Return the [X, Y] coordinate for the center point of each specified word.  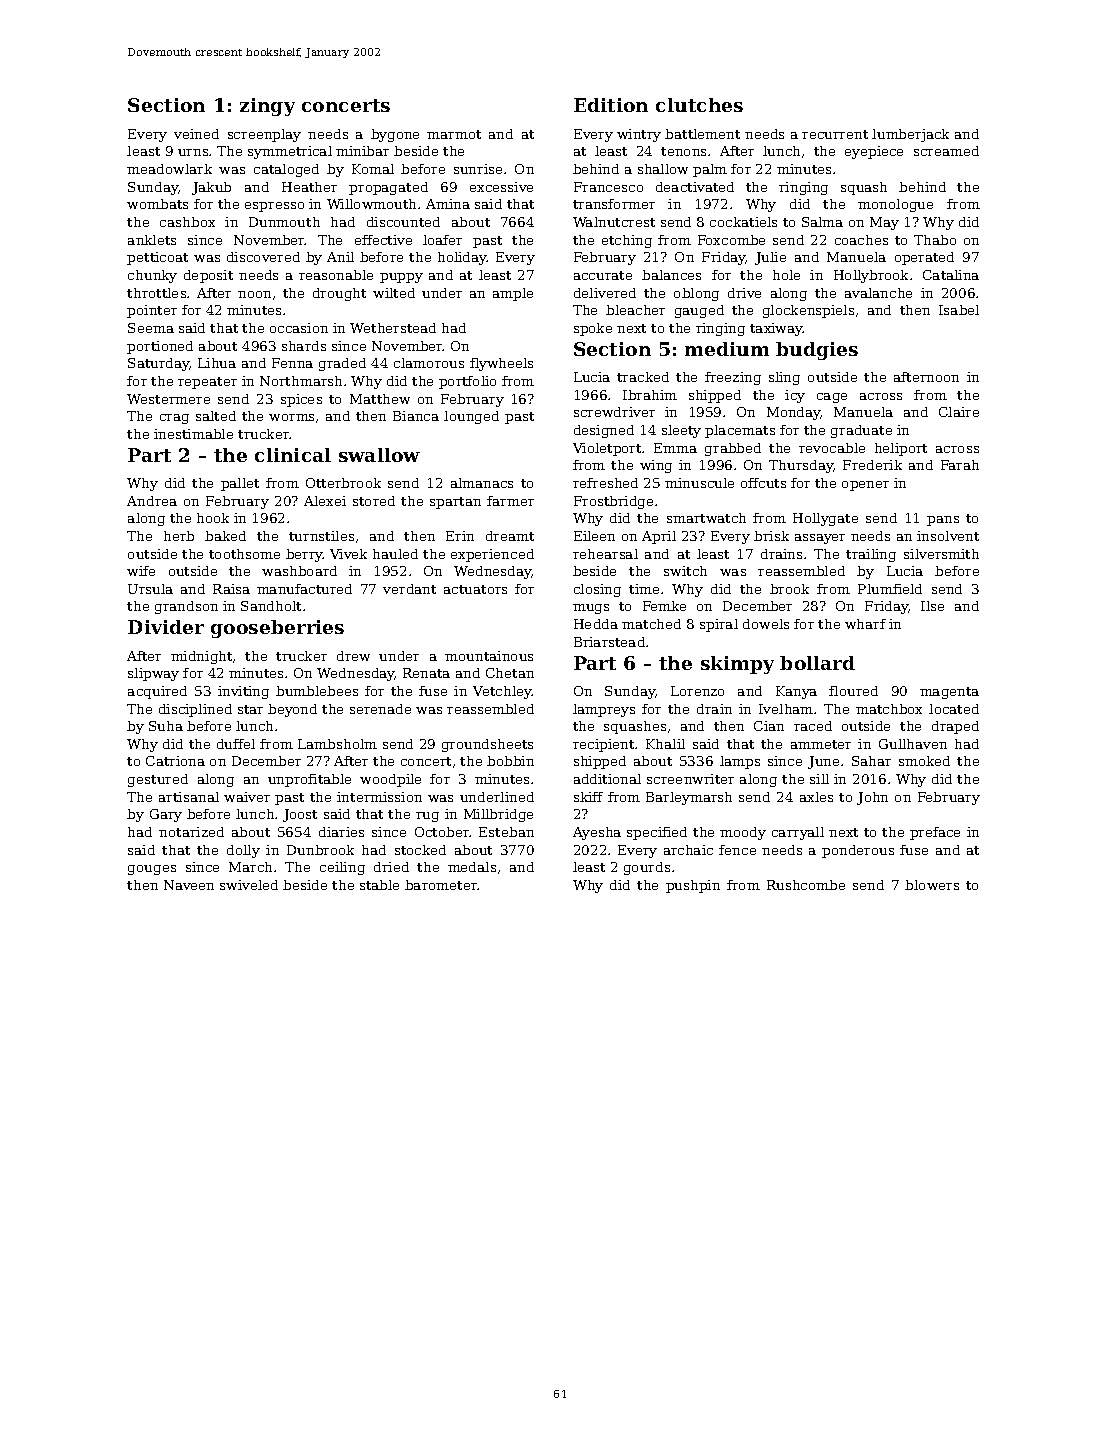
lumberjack [910, 135]
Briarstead [609, 642]
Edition [611, 105]
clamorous [429, 363]
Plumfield [890, 589]
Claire [959, 412]
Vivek [348, 554]
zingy [267, 107]
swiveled [249, 885]
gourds [647, 868]
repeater [207, 383]
